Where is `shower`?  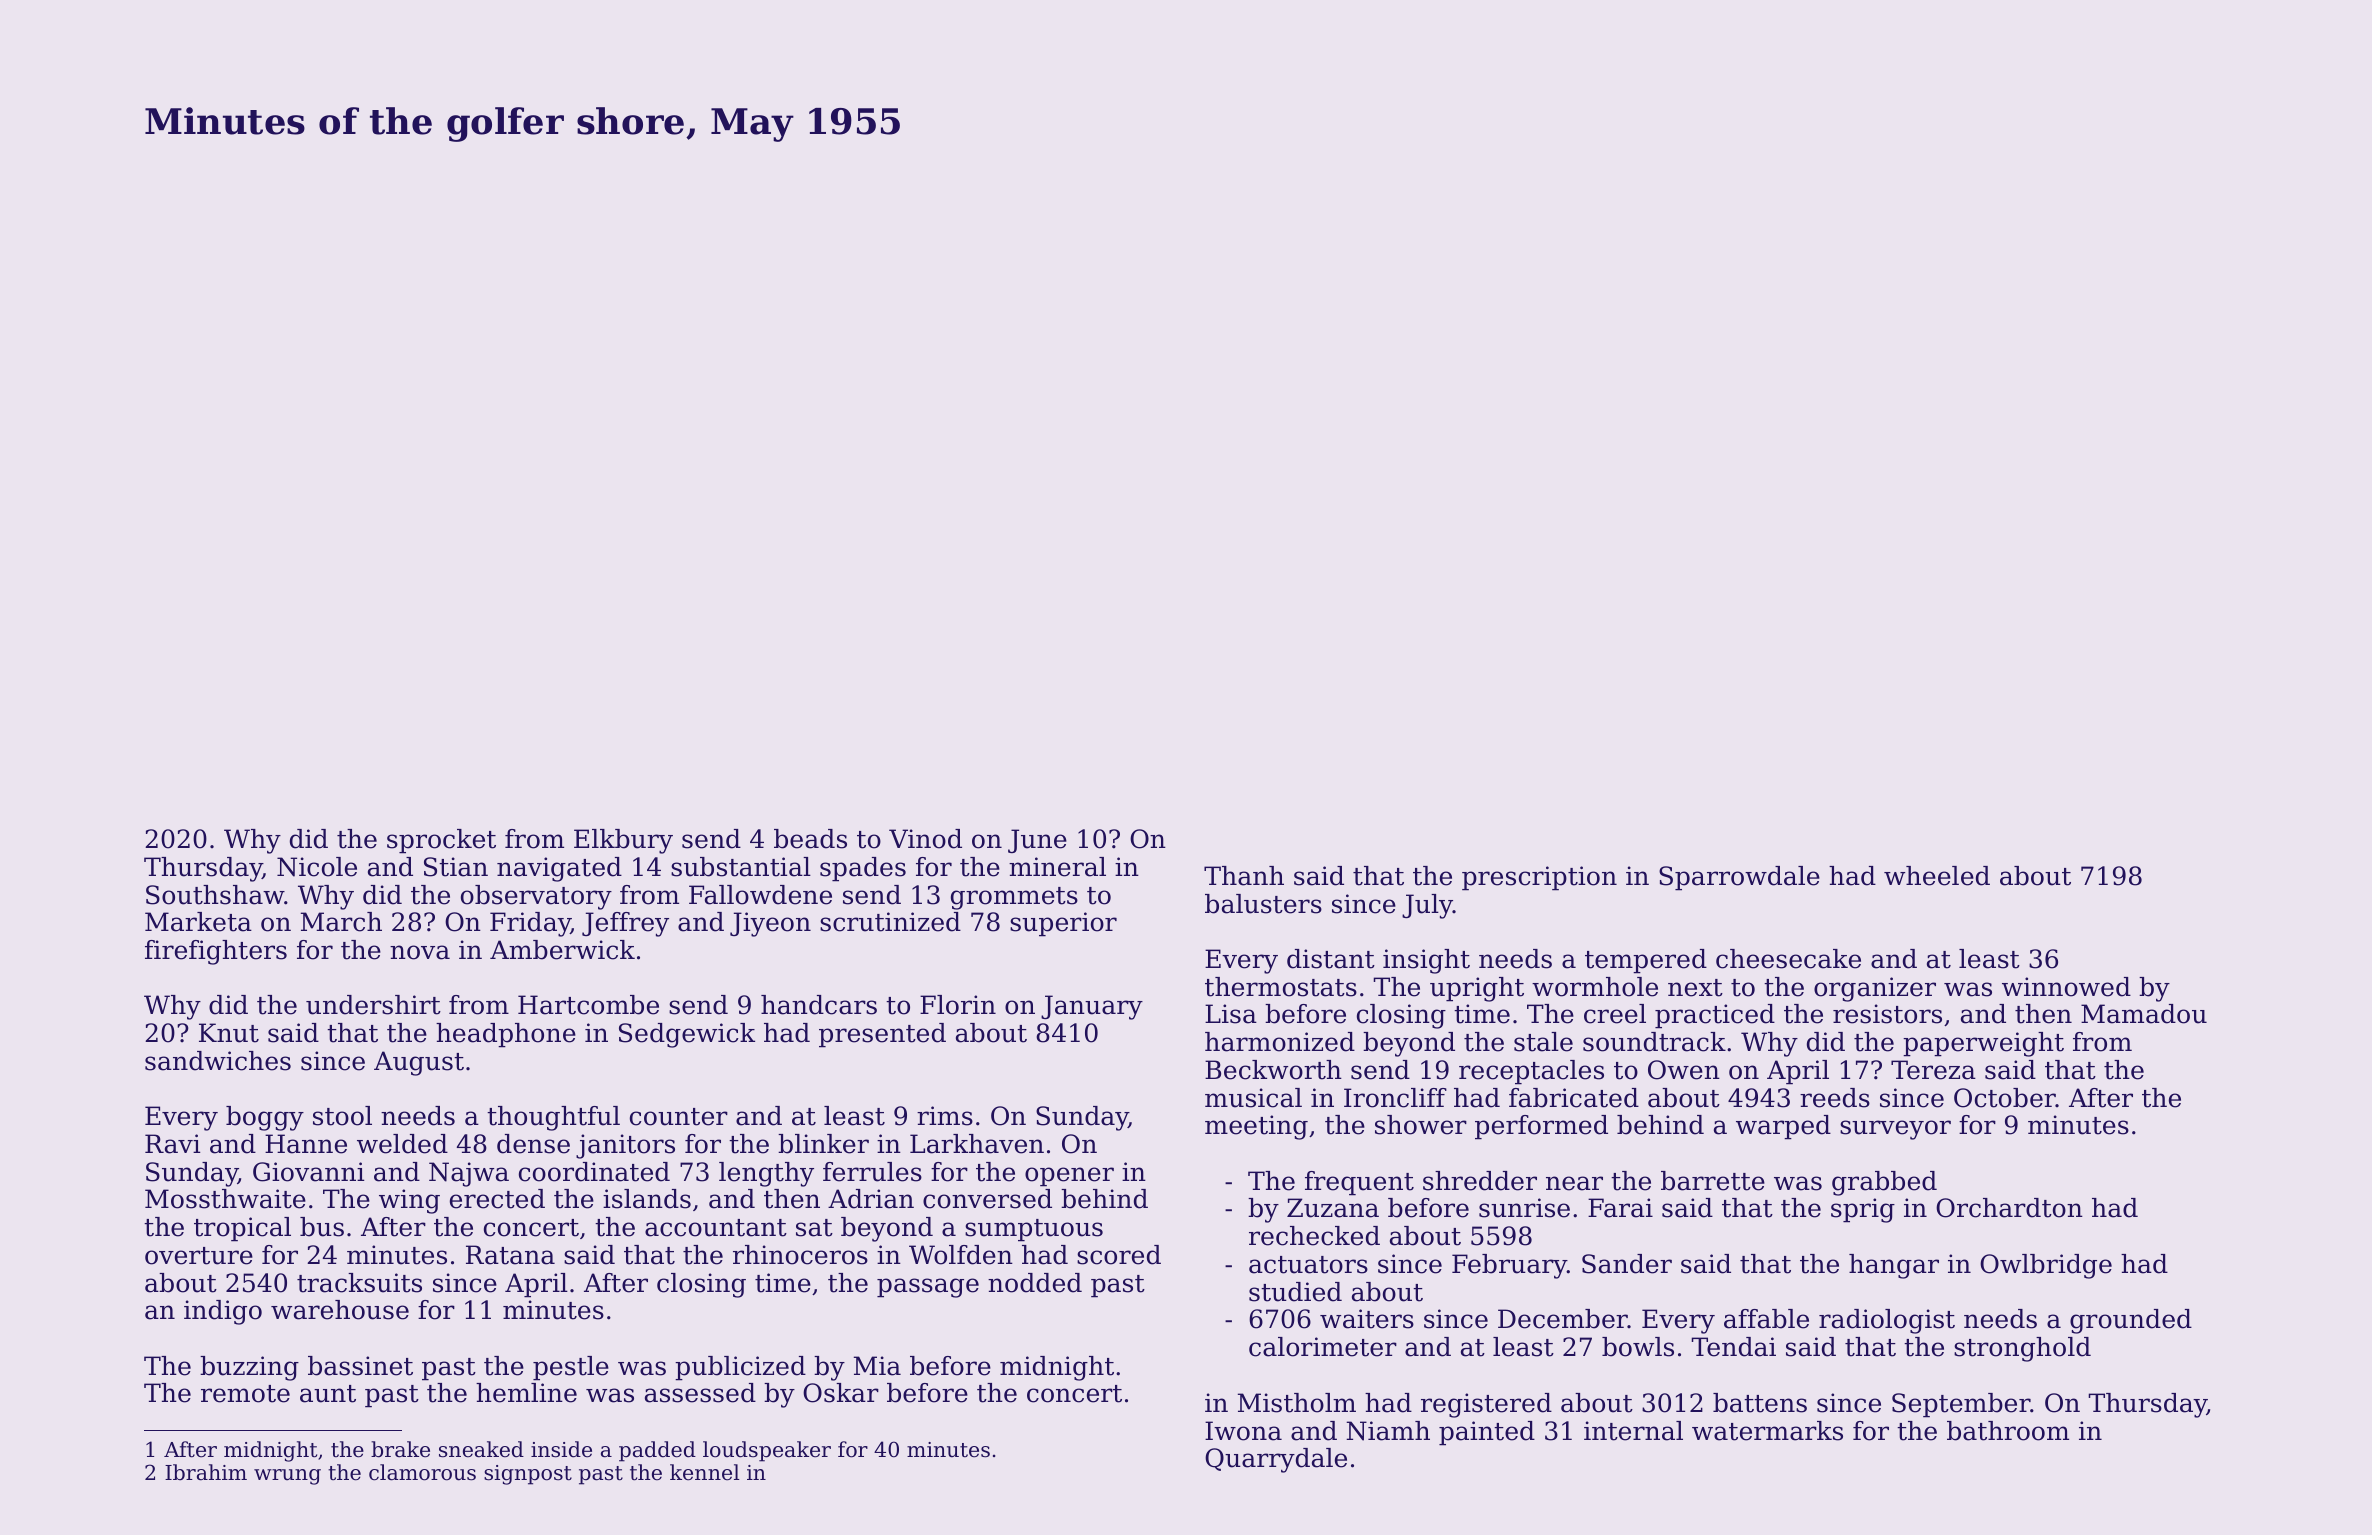 shower is located at coordinates (1421, 1125).
